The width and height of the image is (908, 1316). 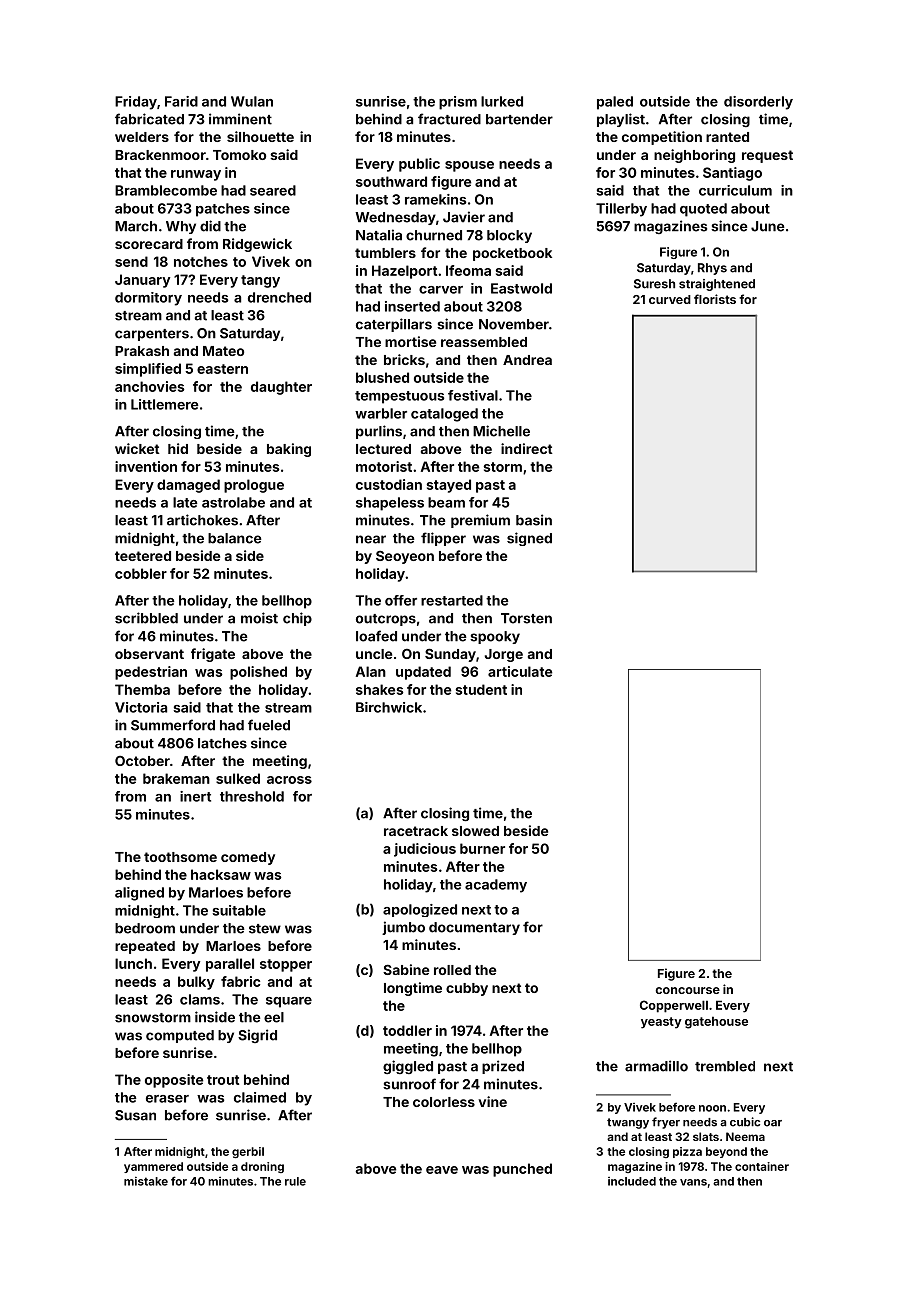 I want to click on Jorge, so click(x=504, y=655).
